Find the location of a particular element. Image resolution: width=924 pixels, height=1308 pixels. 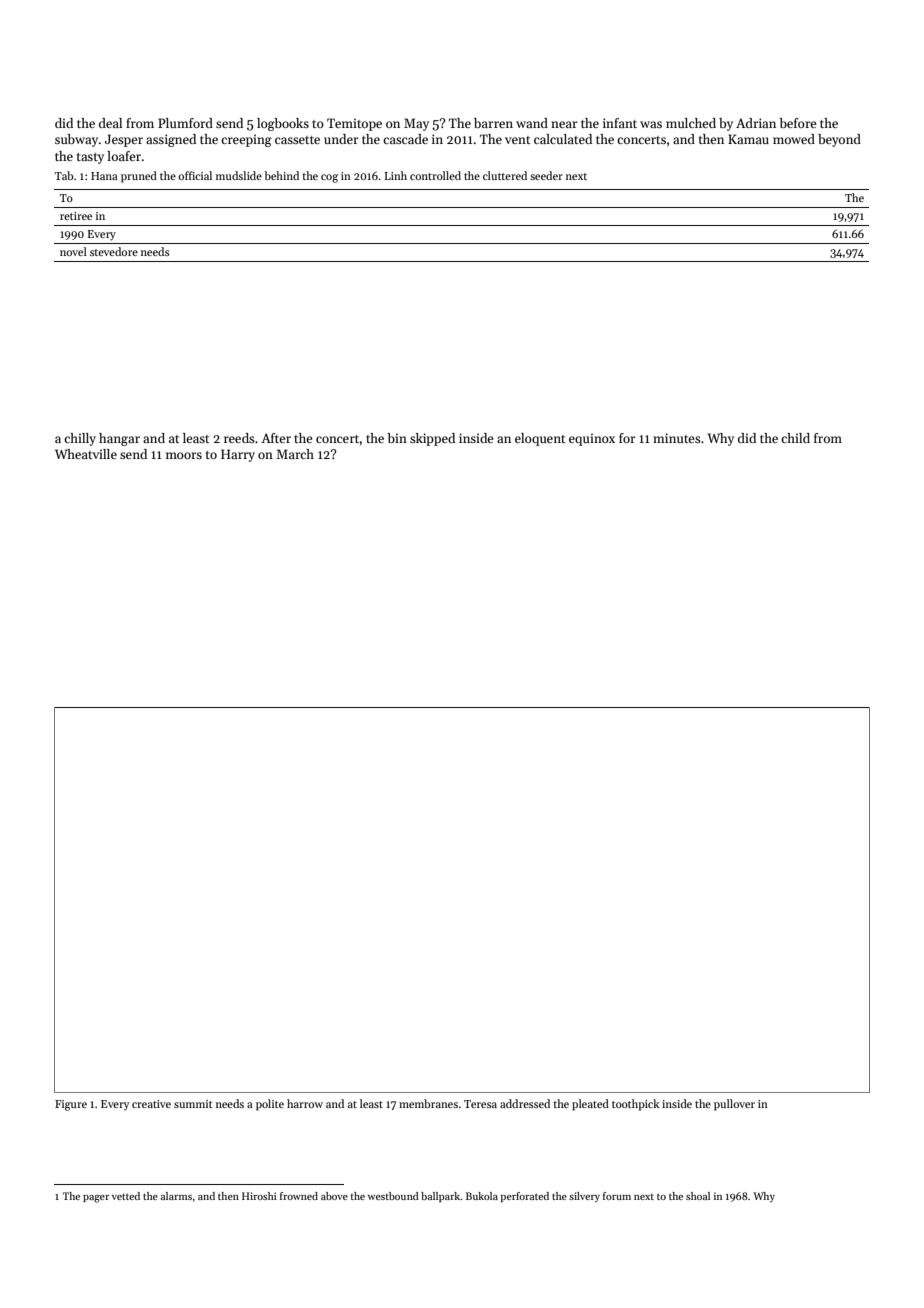

Teresa is located at coordinates (480, 1104).
